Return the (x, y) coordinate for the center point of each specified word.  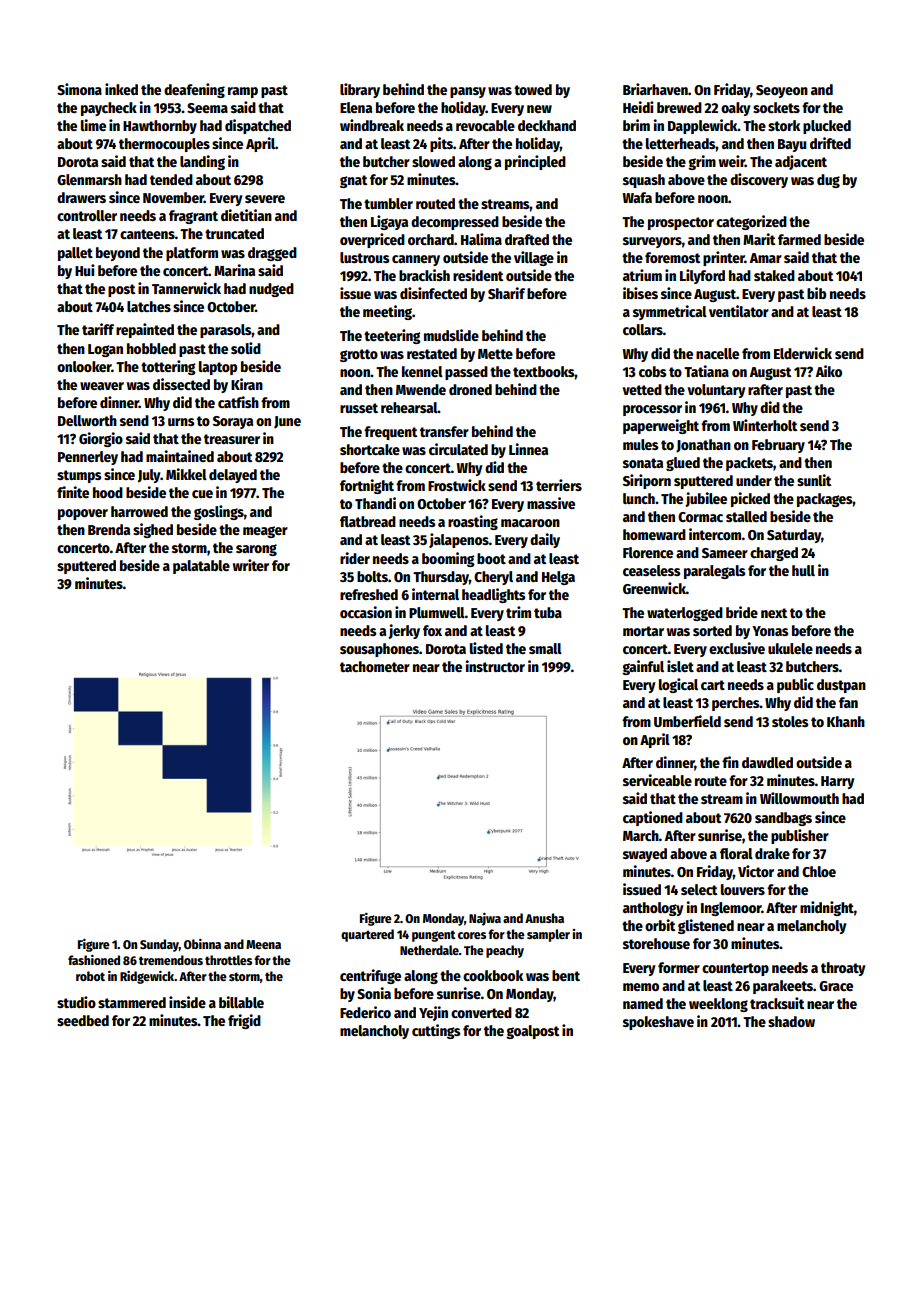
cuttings (436, 1031)
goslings (219, 512)
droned (470, 389)
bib (816, 293)
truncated (234, 233)
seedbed (83, 1020)
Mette (495, 354)
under (754, 480)
